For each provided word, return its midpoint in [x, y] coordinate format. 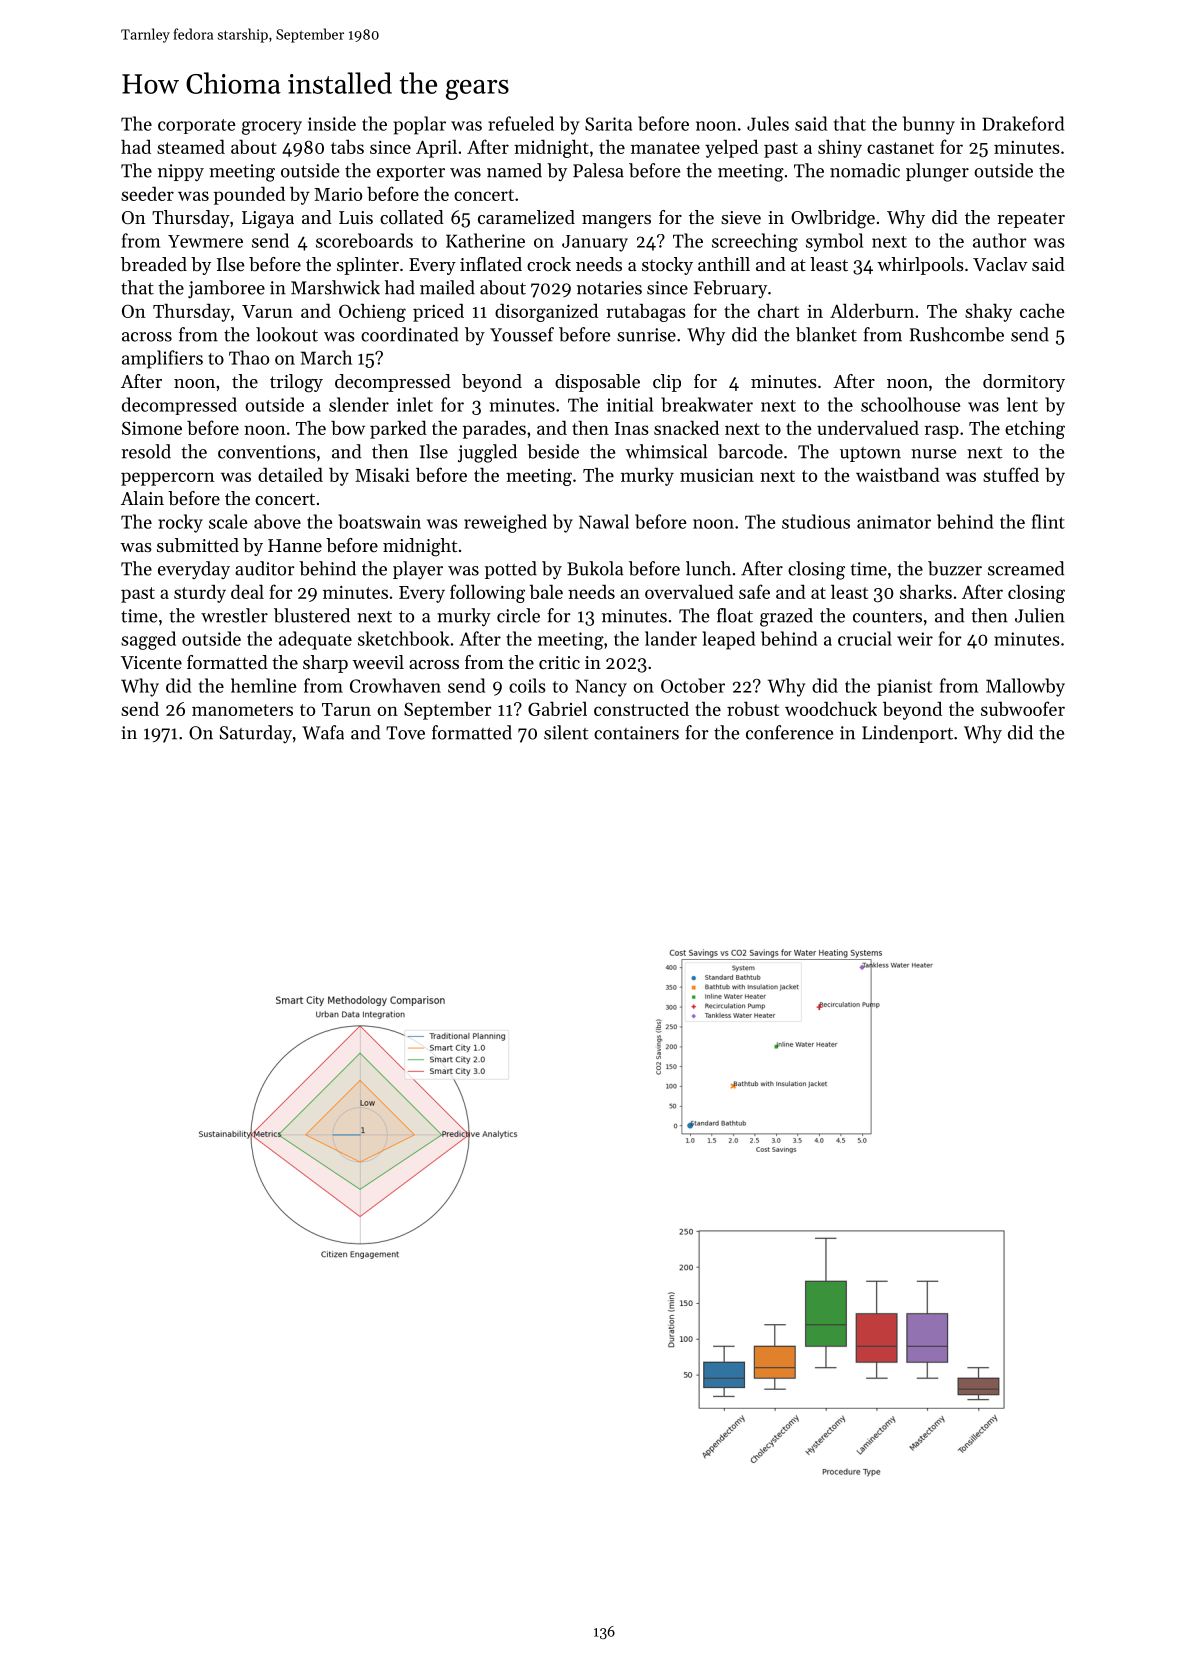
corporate [197, 126]
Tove [405, 733]
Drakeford [1023, 123]
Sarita [608, 124]
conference [789, 732]
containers [636, 733]
